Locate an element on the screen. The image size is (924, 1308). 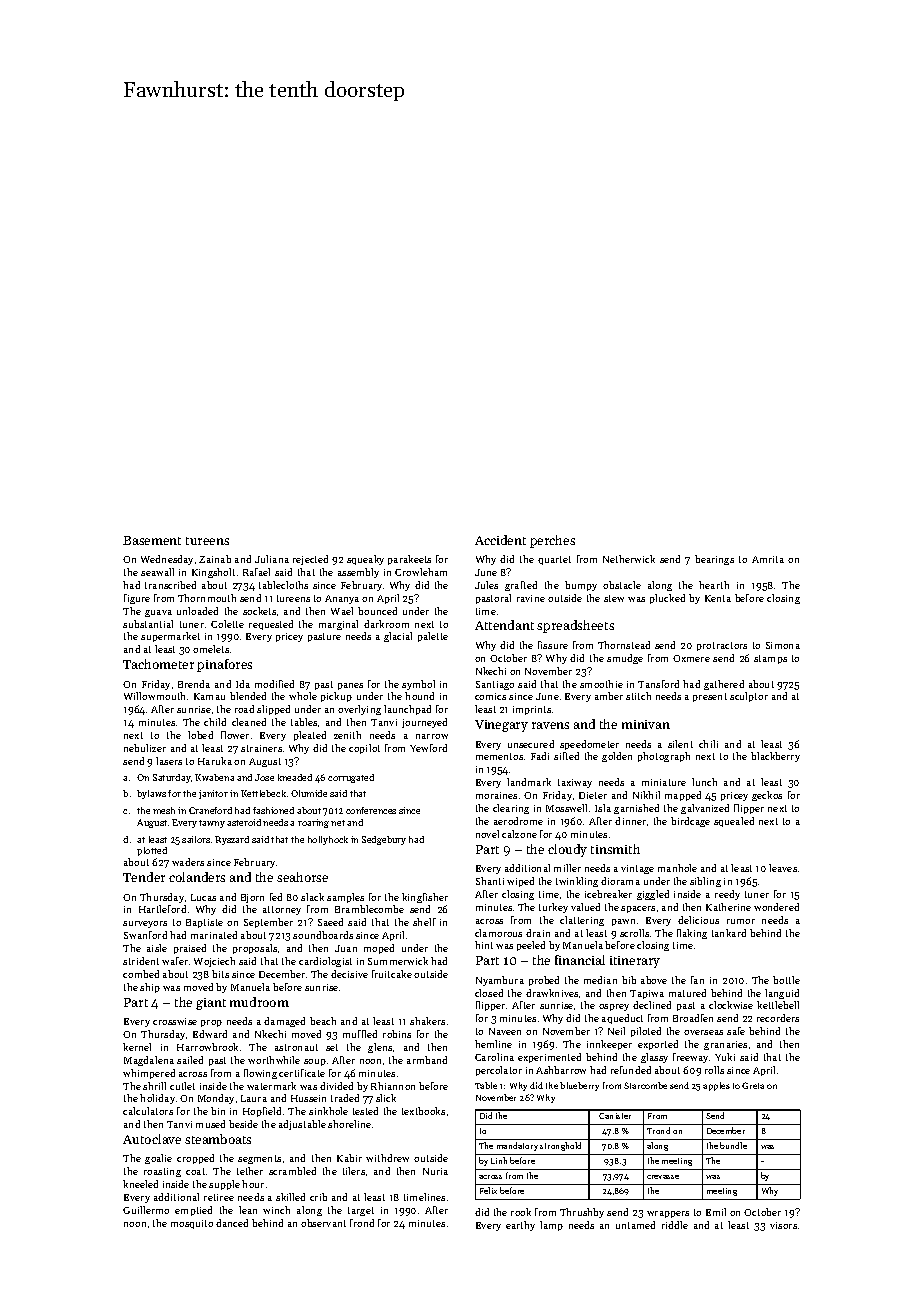
comics is located at coordinates (490, 696).
